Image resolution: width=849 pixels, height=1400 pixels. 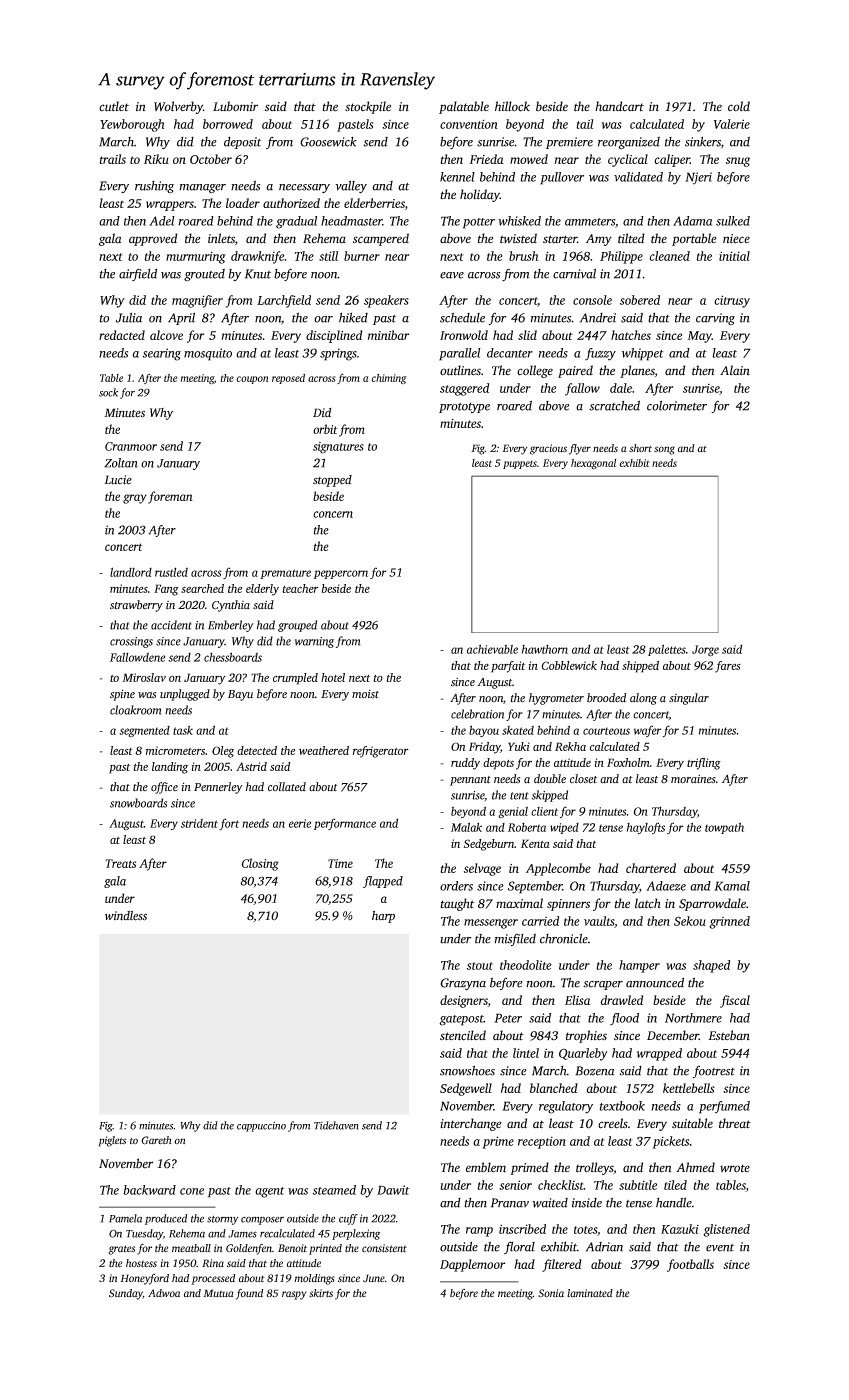 What do you see at coordinates (619, 106) in the screenshot?
I see `handcart` at bounding box center [619, 106].
